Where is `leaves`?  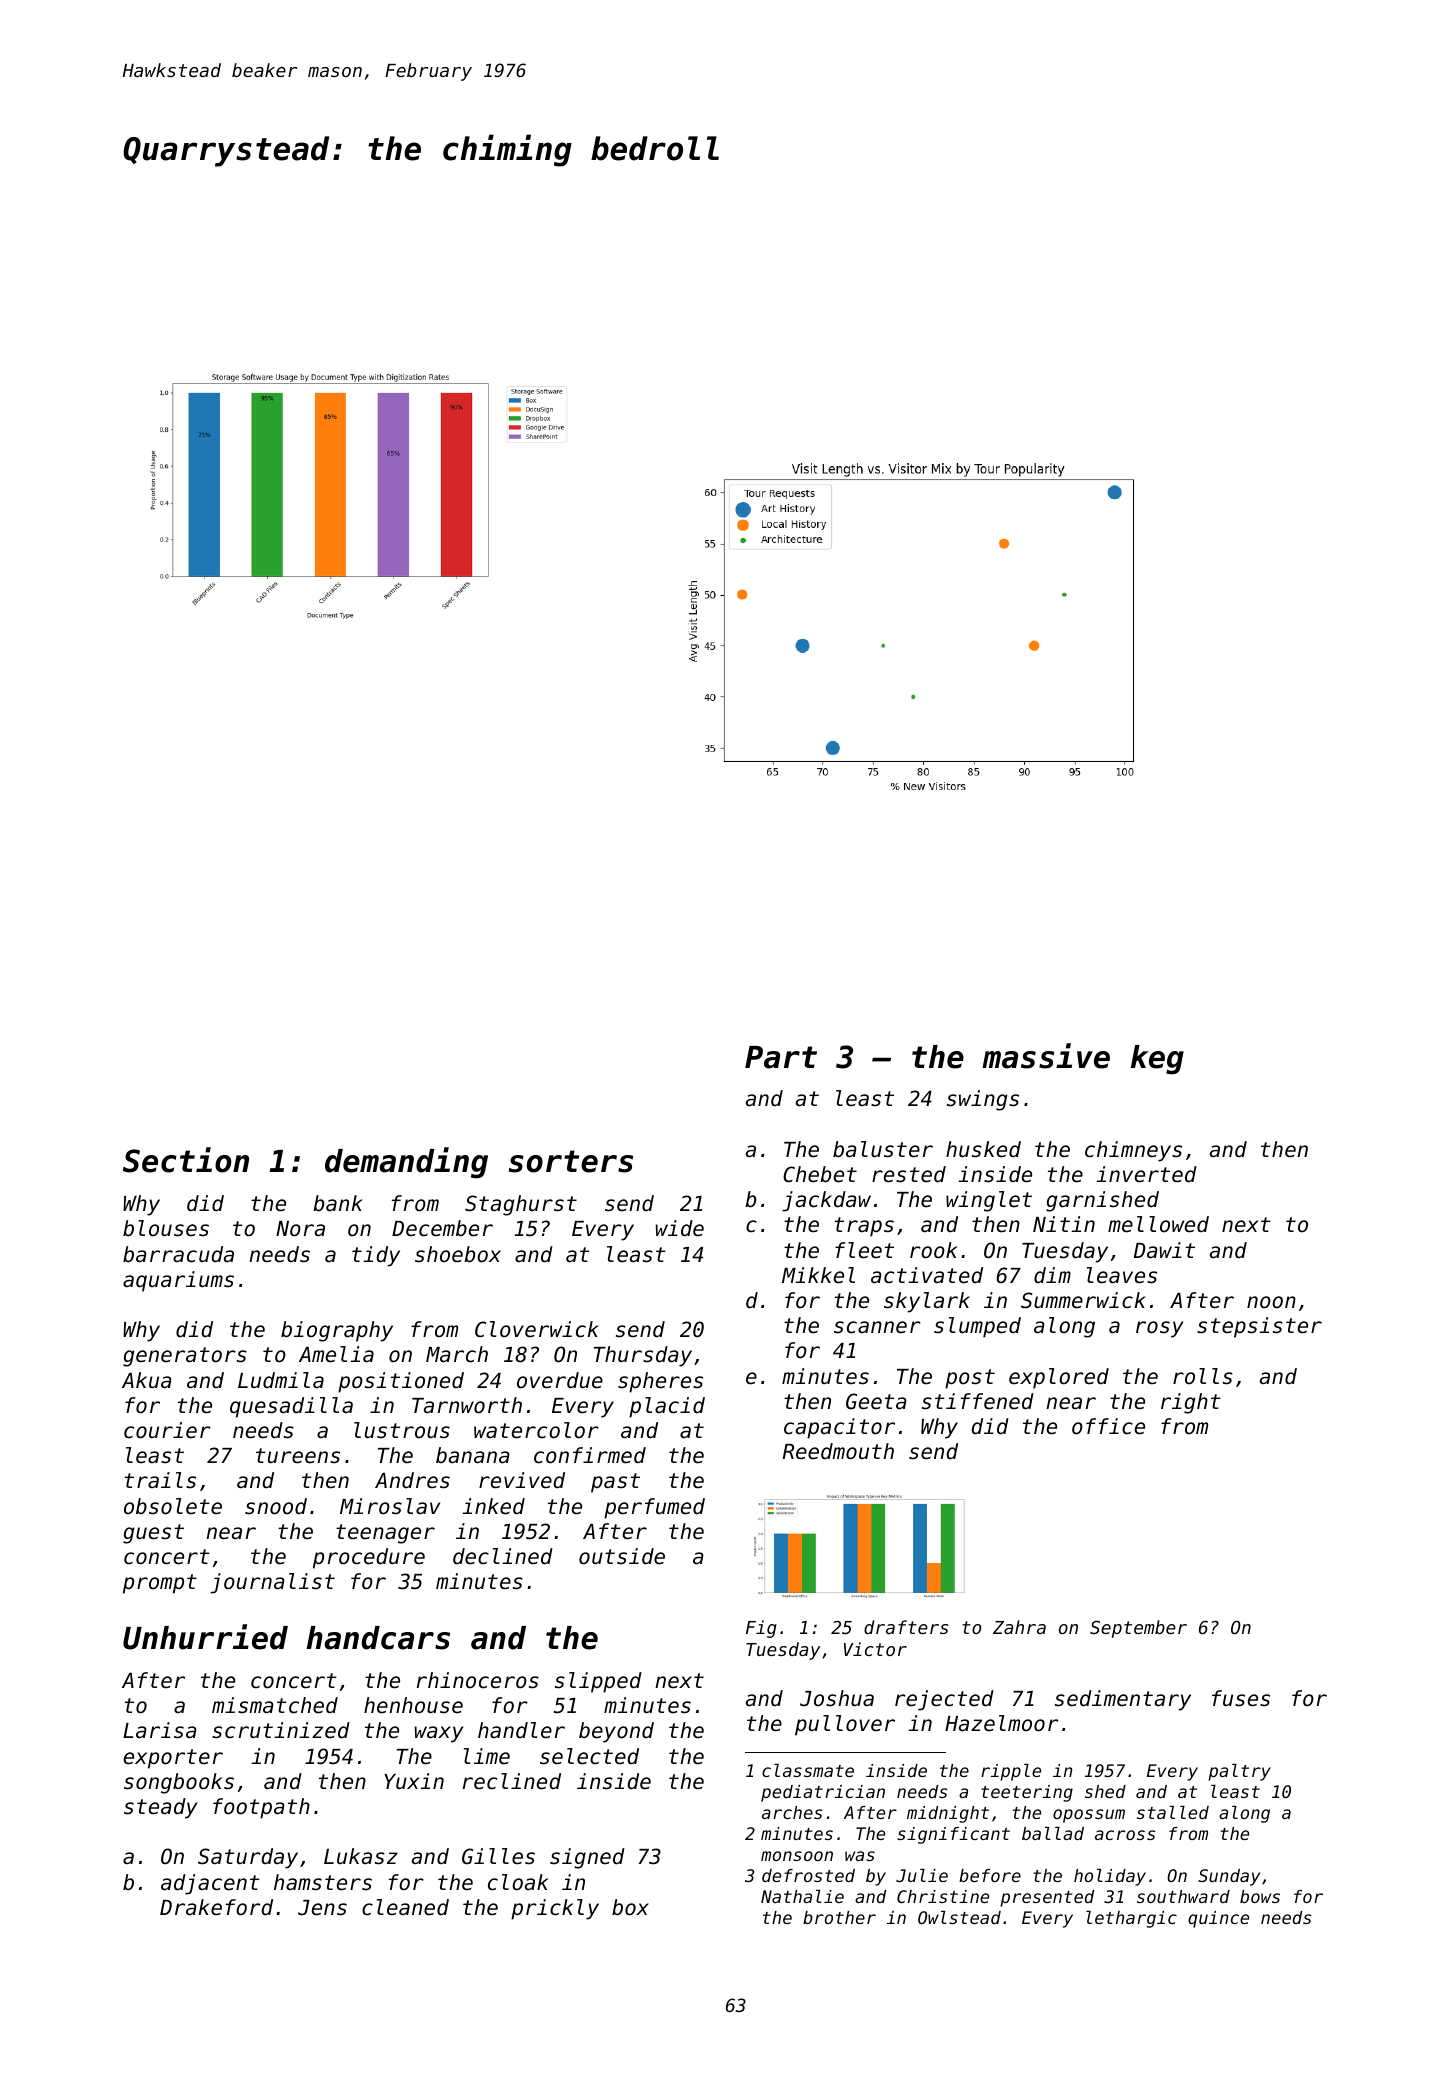
leaves is located at coordinates (1122, 1275).
